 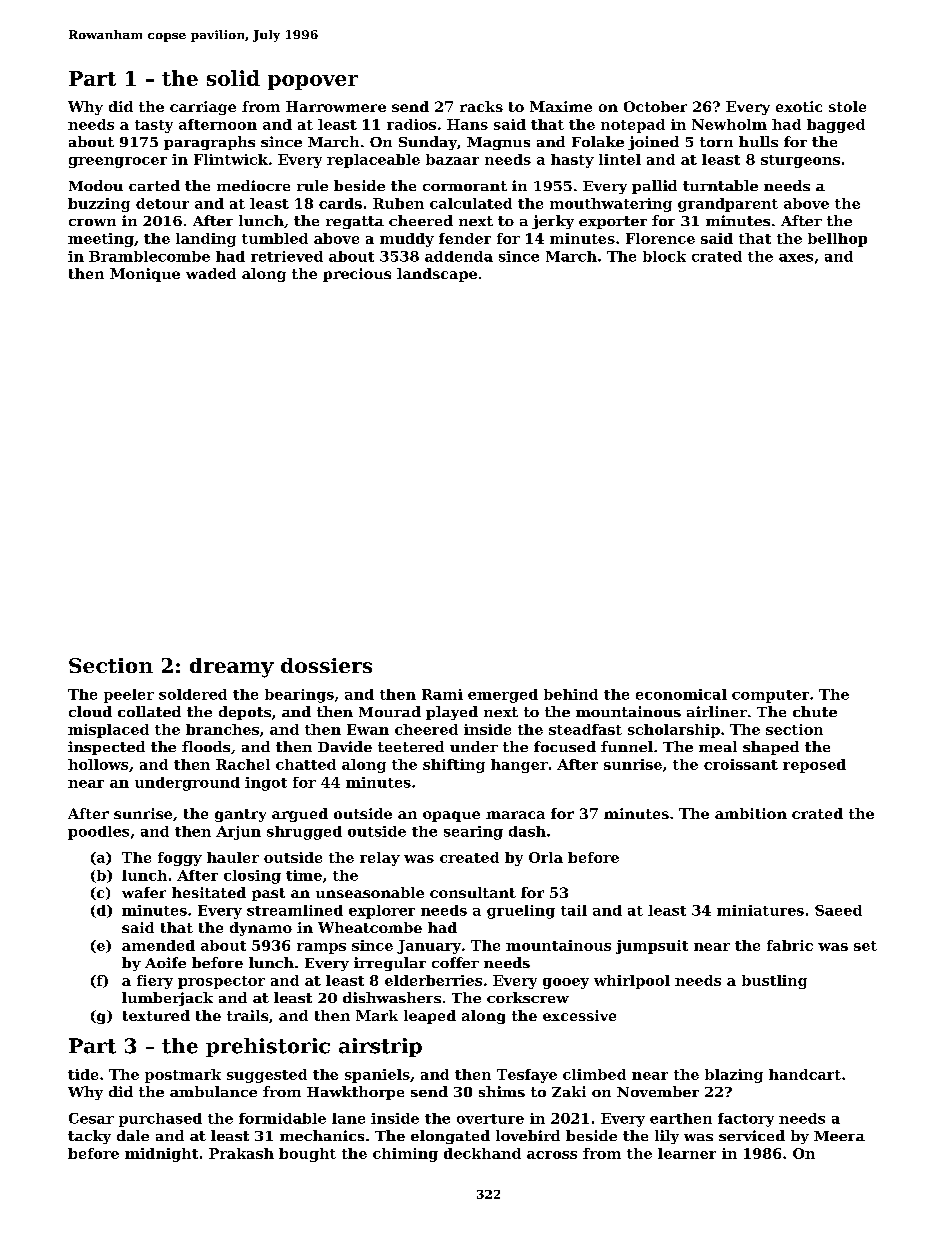 What do you see at coordinates (83, 1074) in the document?
I see `tide` at bounding box center [83, 1074].
